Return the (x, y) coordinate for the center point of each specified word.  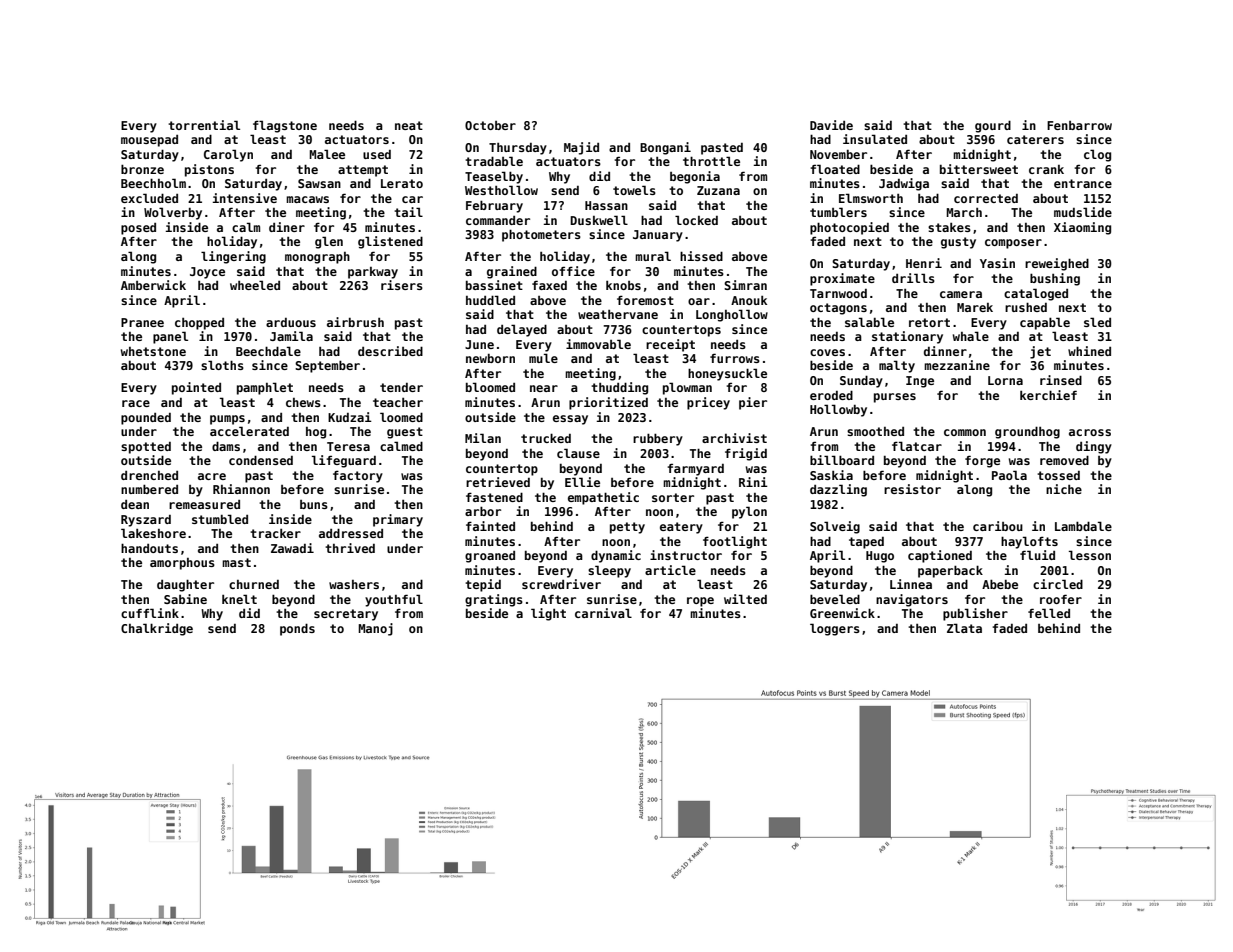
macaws (307, 199)
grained (512, 272)
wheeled (255, 285)
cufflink (150, 613)
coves (827, 352)
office (573, 271)
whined (1089, 351)
